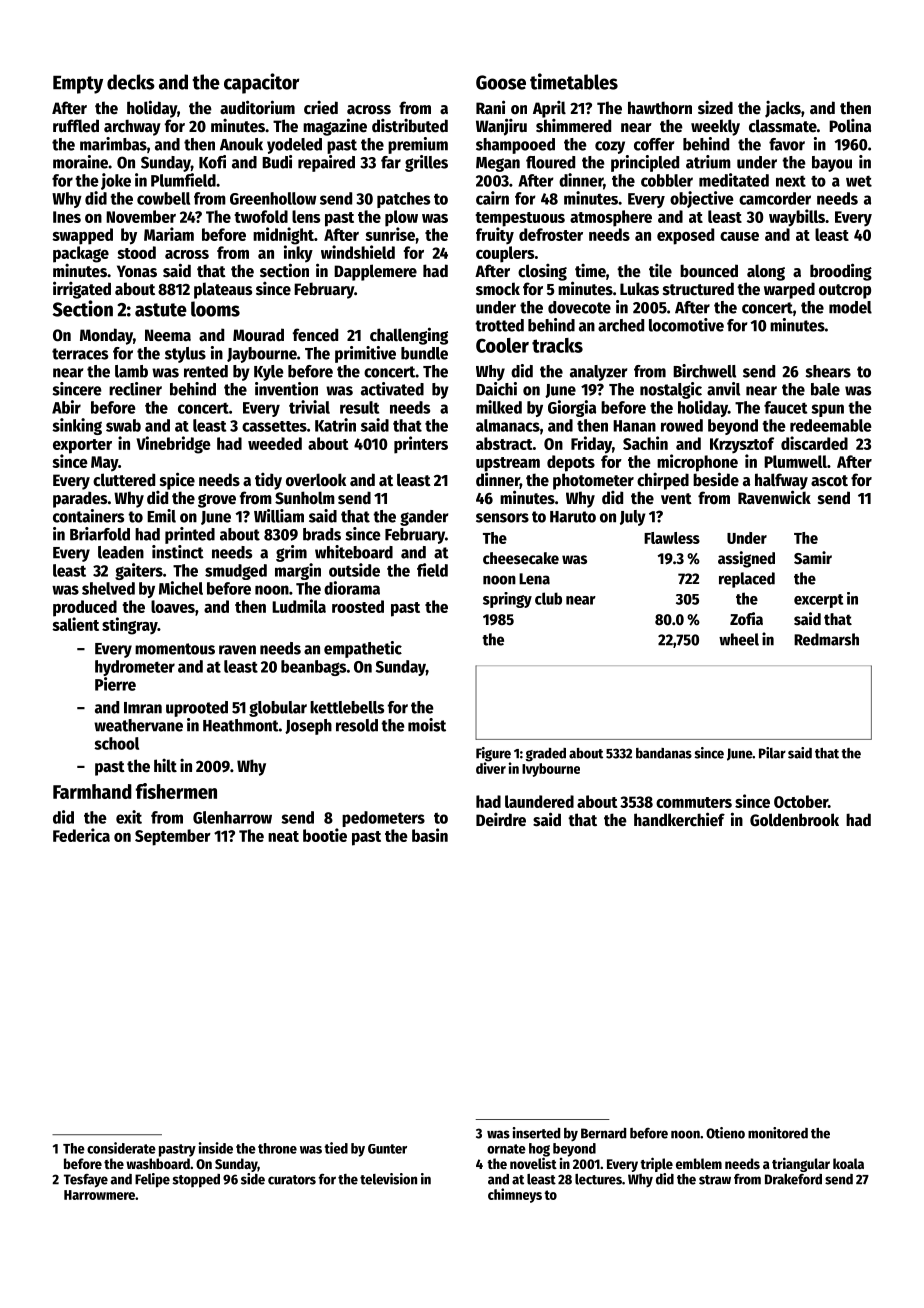  What do you see at coordinates (80, 499) in the document?
I see `parades` at bounding box center [80, 499].
